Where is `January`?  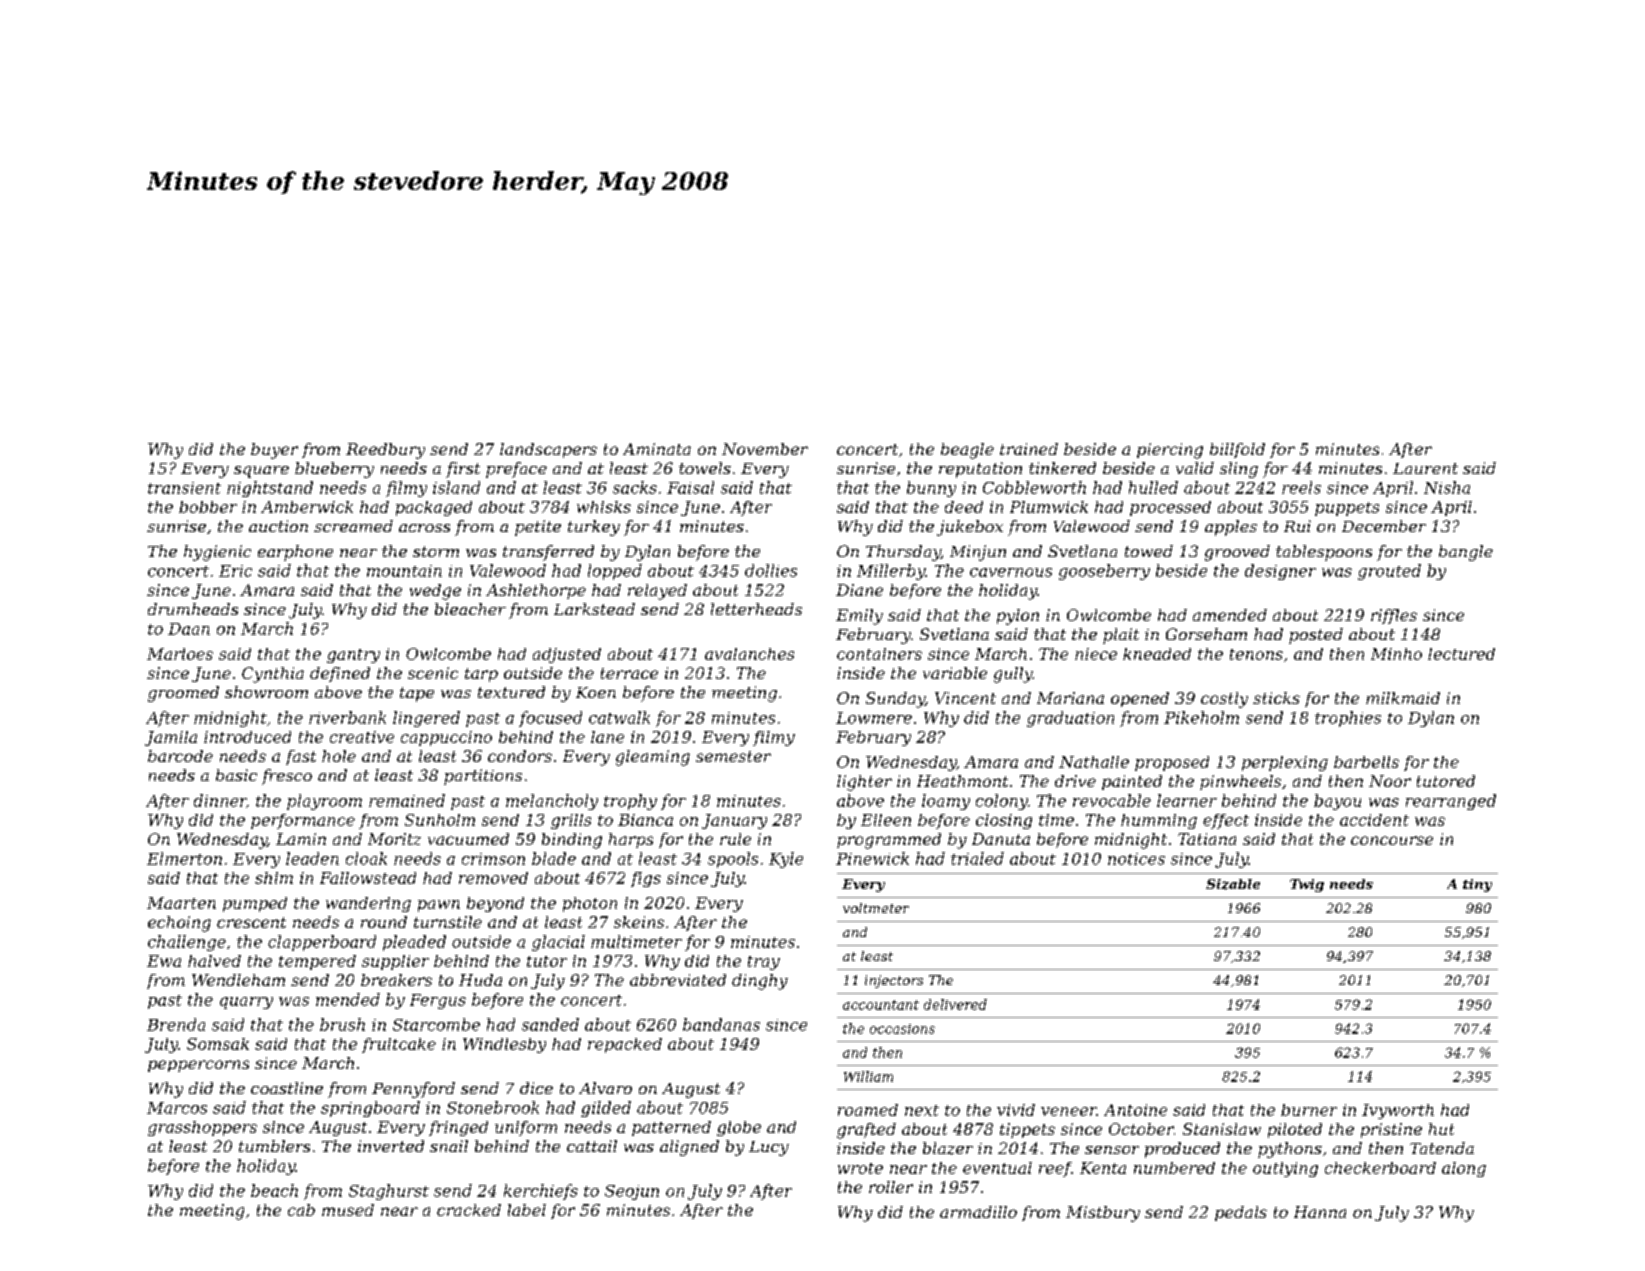
January is located at coordinates (734, 821).
